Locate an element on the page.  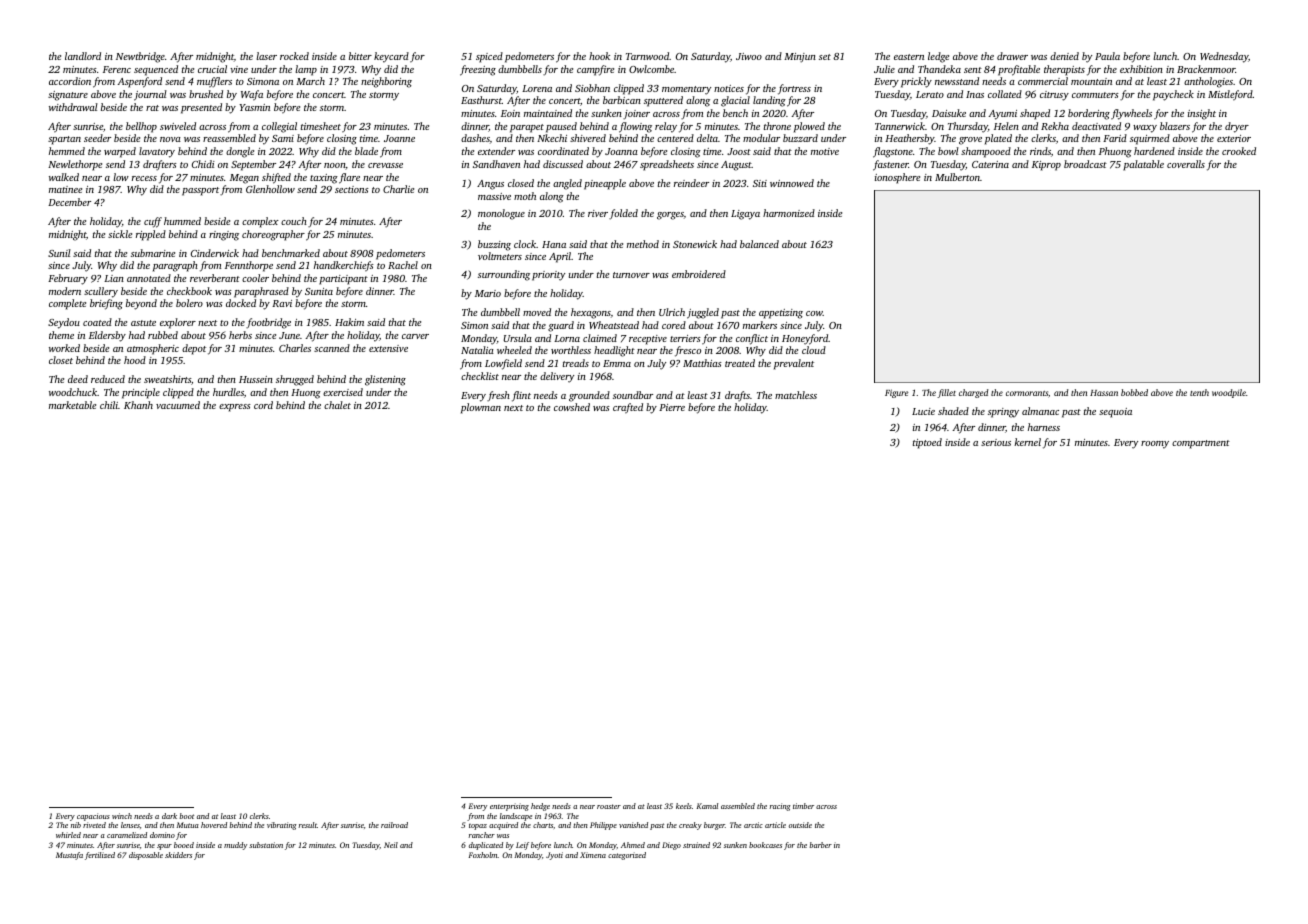
sickle is located at coordinates (120, 234).
